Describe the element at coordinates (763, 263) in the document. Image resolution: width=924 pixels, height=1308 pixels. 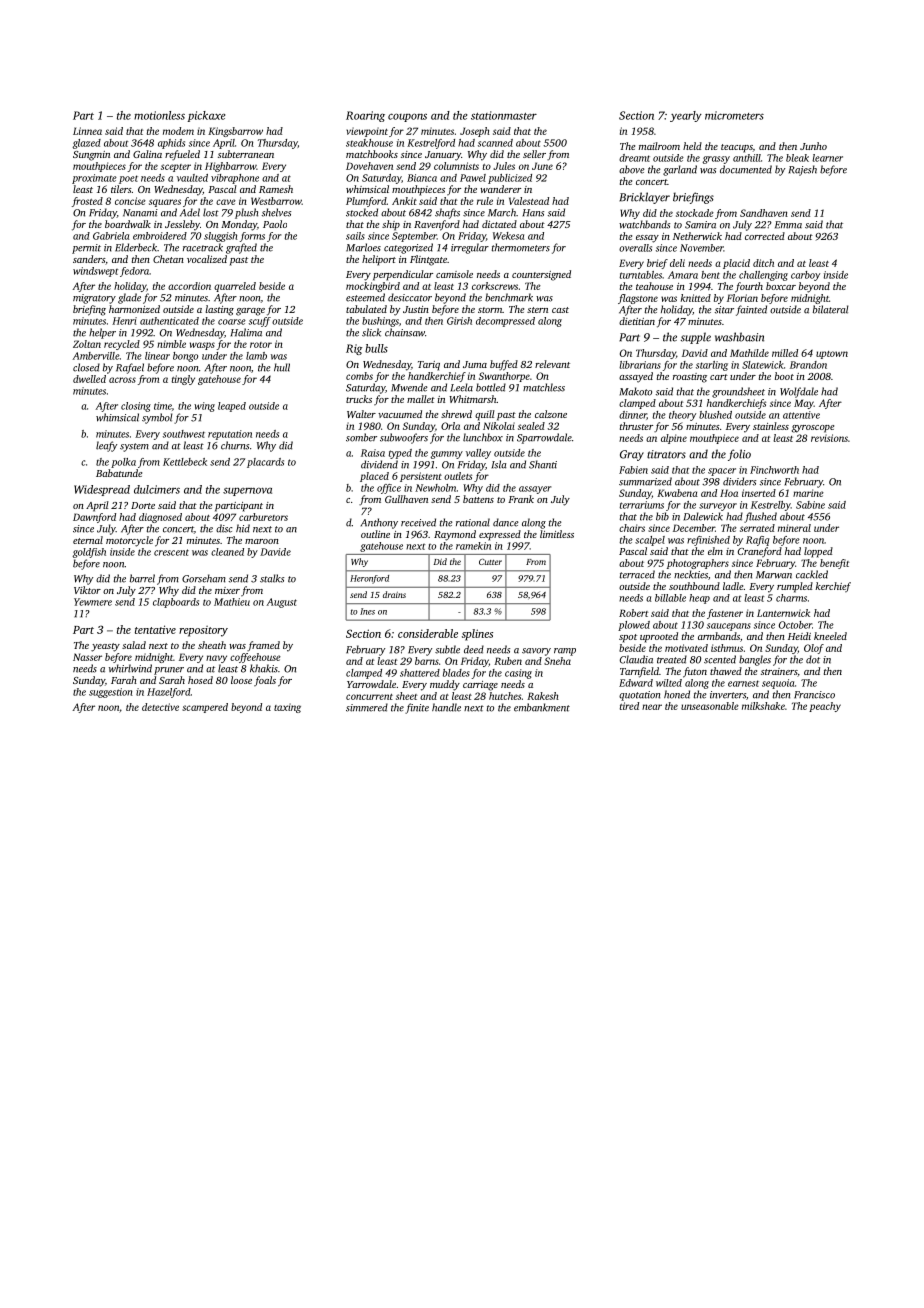
I see `ditch` at that location.
